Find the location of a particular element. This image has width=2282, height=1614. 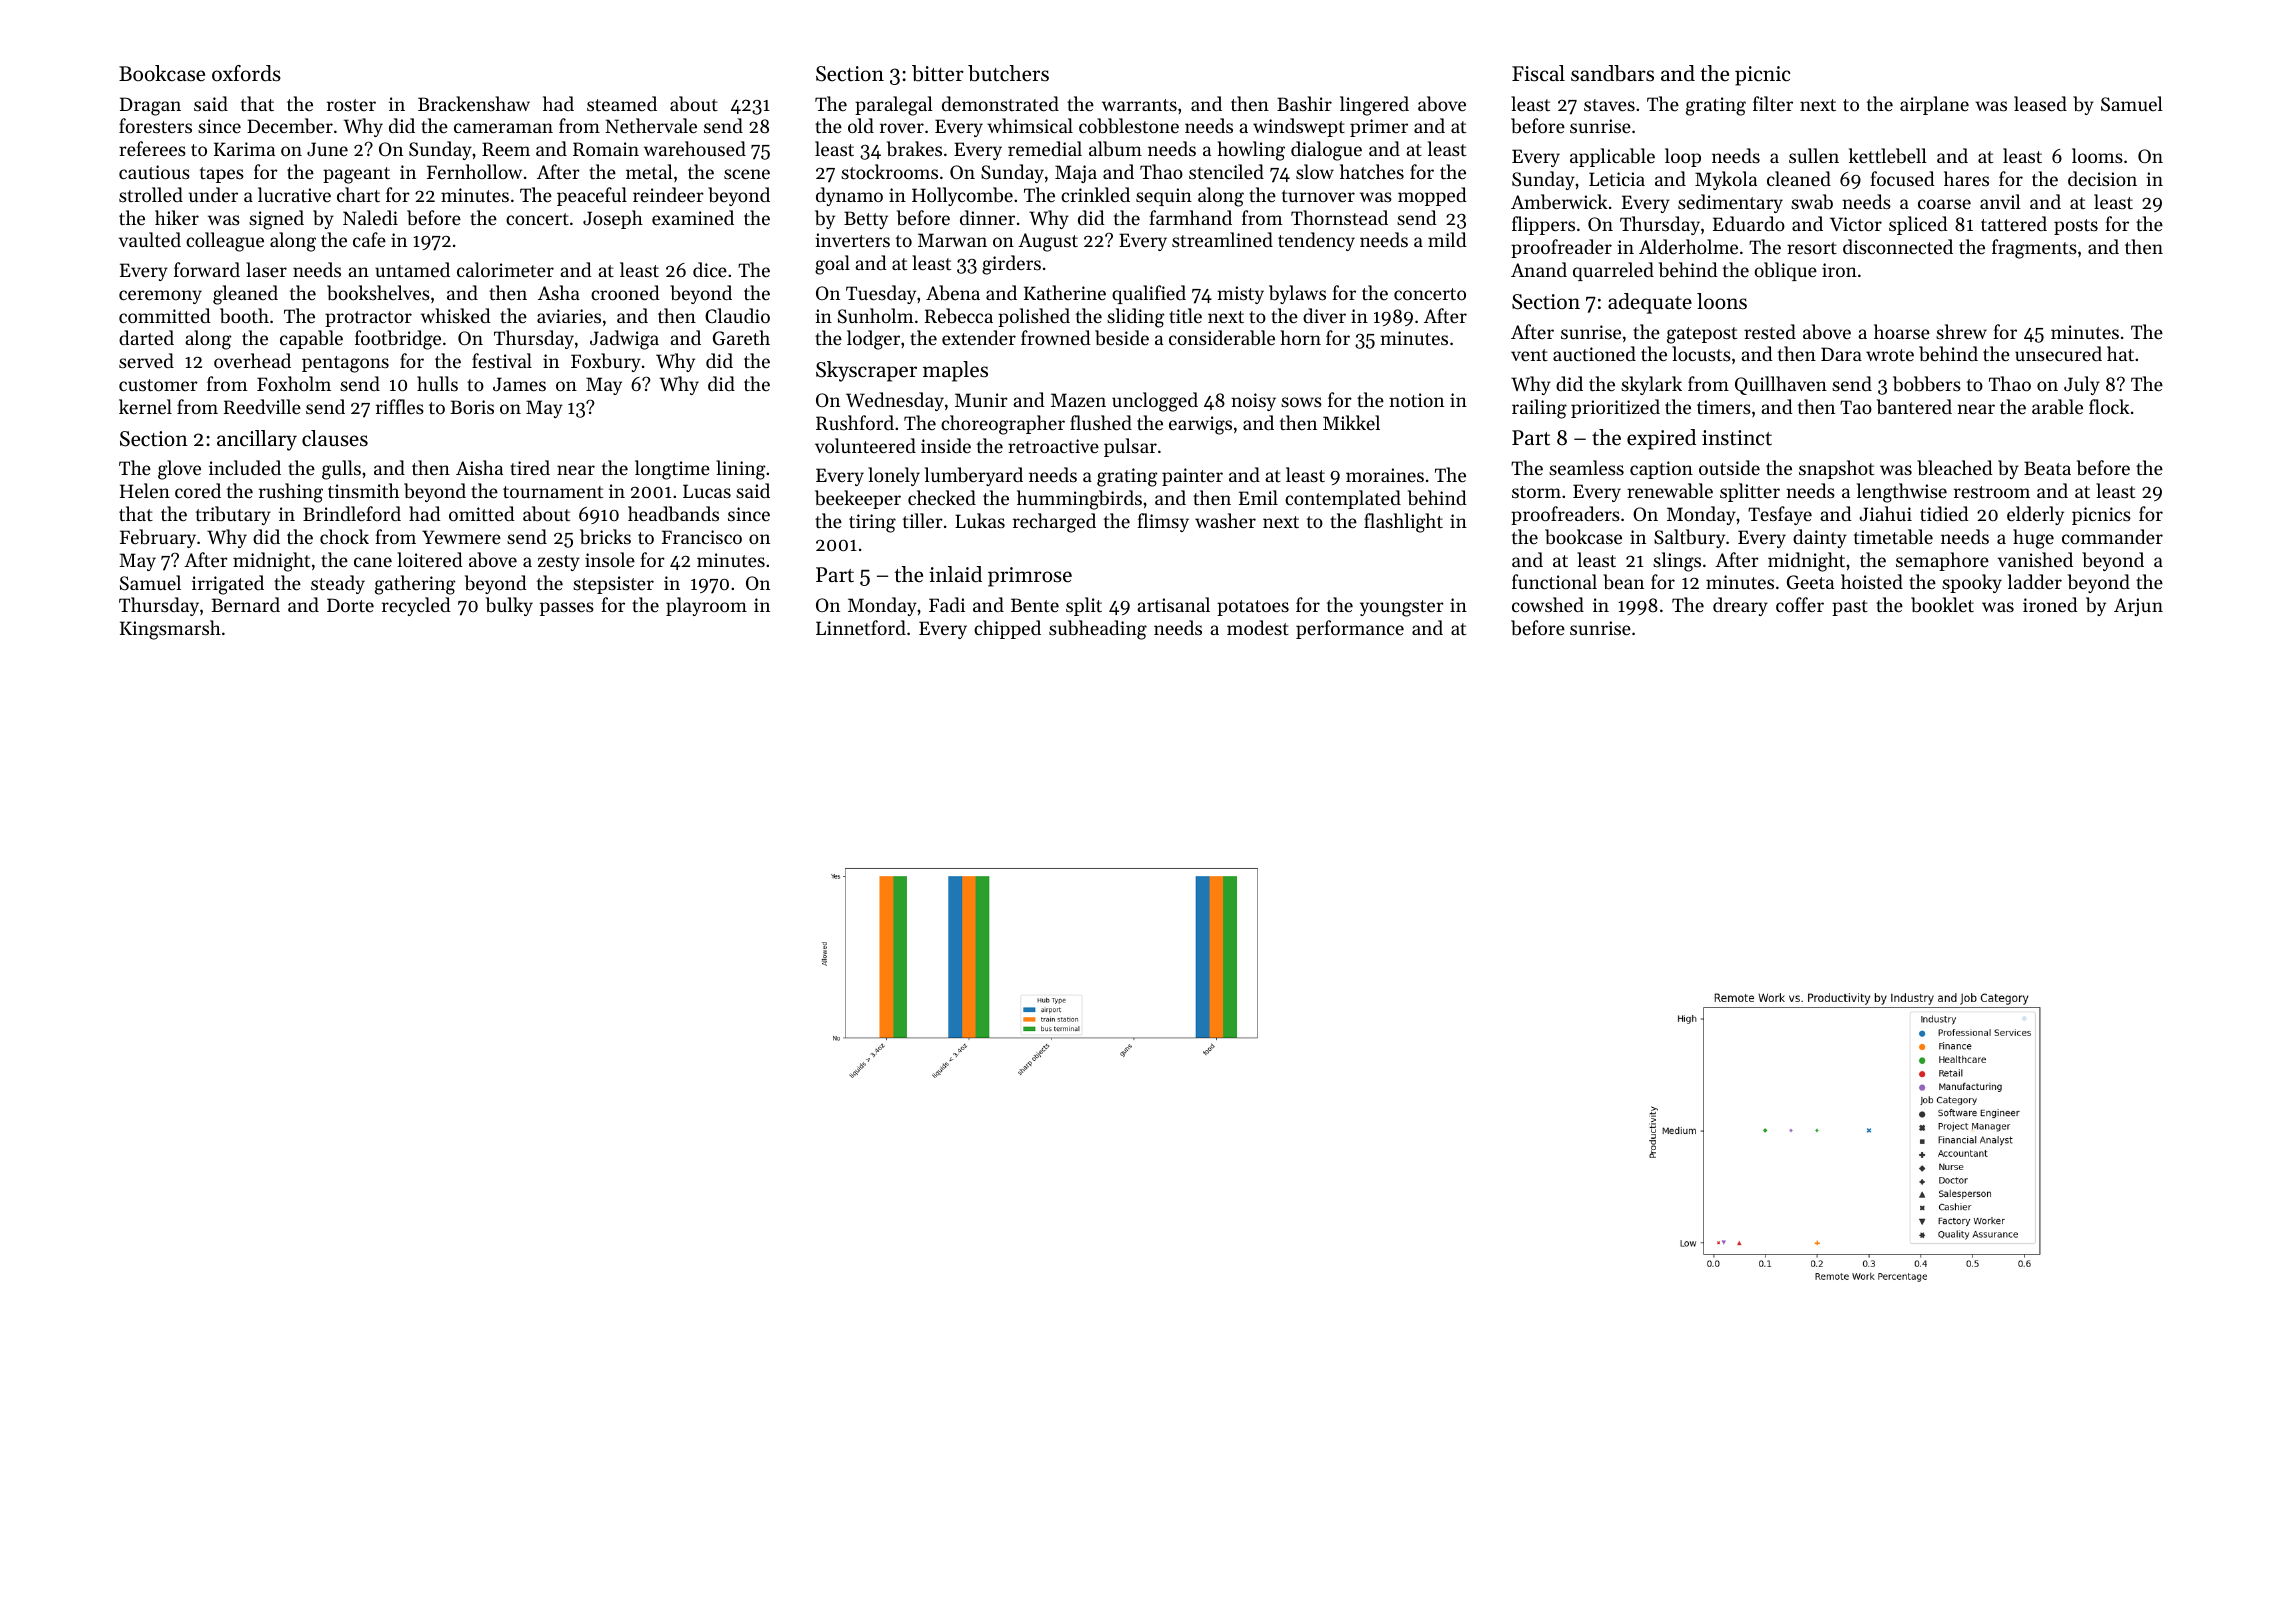

primrose is located at coordinates (1030, 577).
